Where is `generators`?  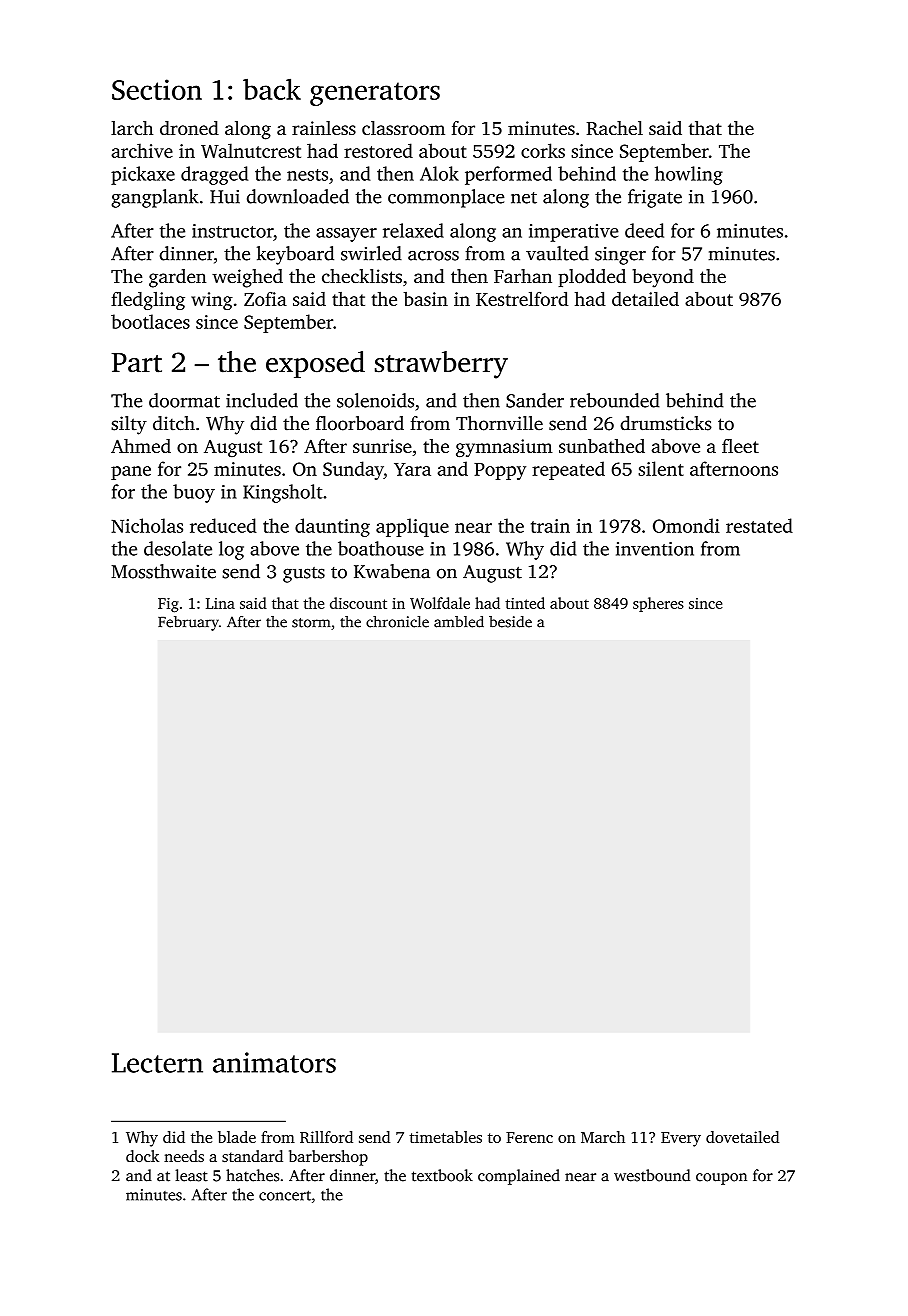
generators is located at coordinates (375, 94).
